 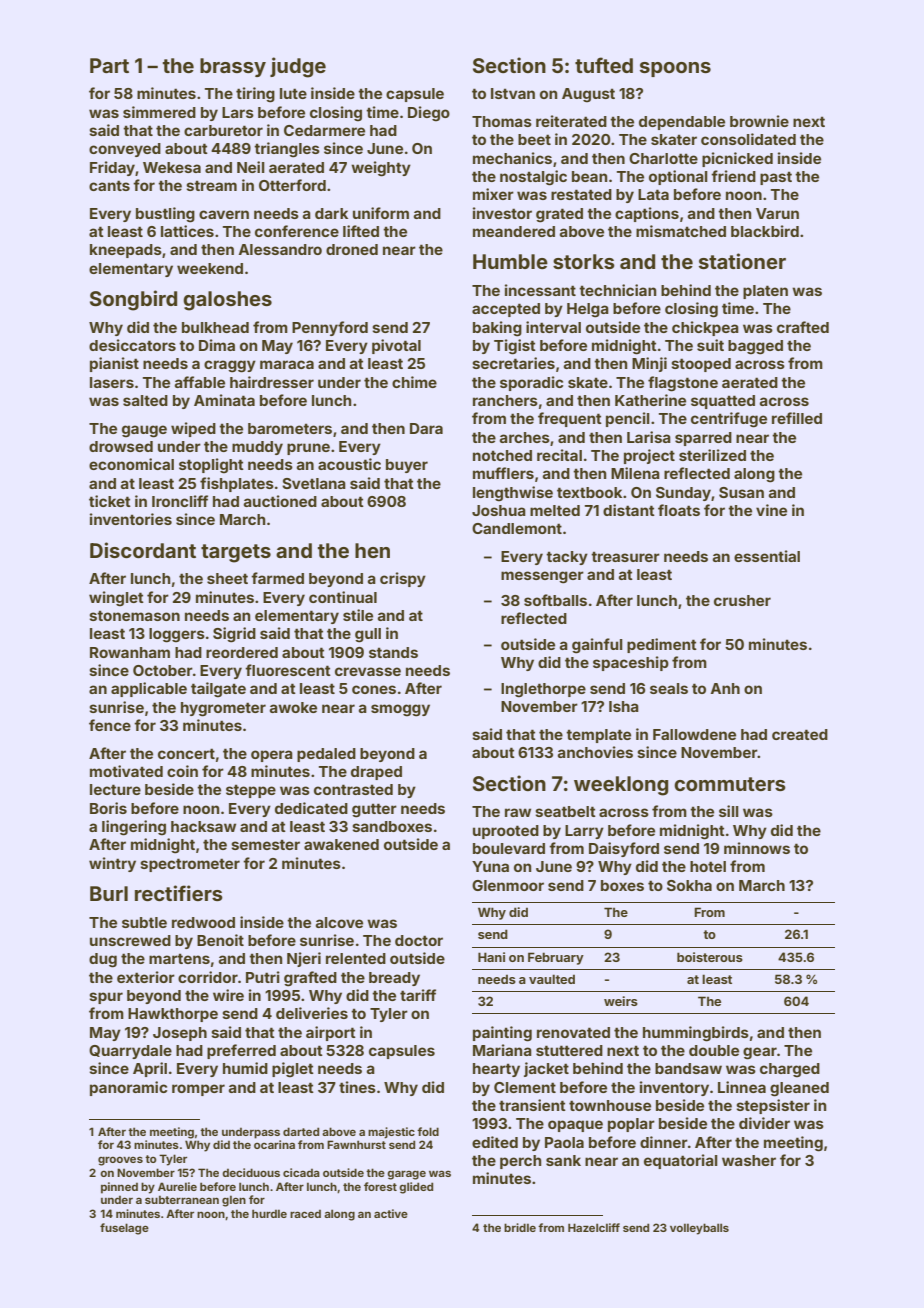 What do you see at coordinates (298, 67) in the screenshot?
I see `judge` at bounding box center [298, 67].
